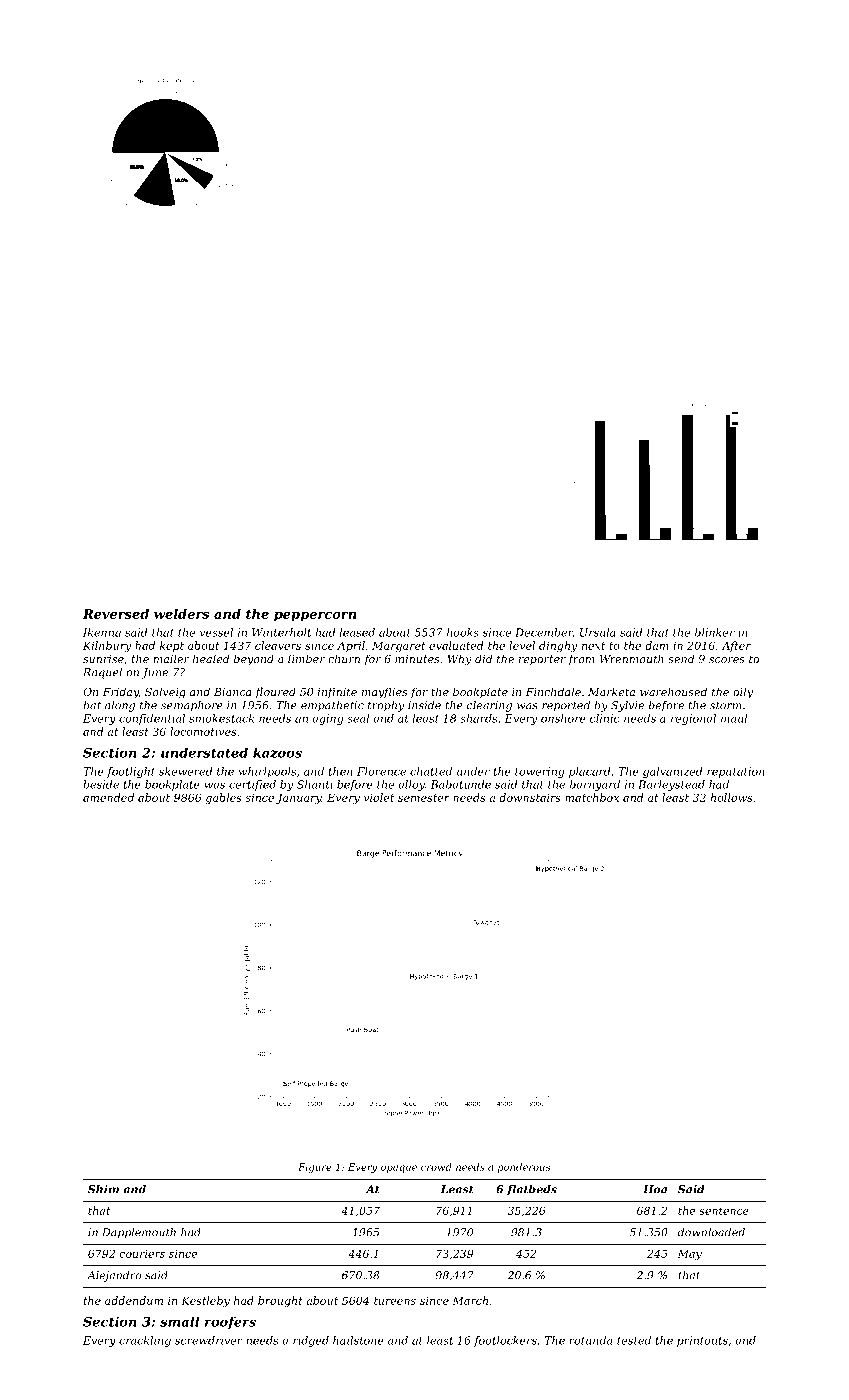 The width and height of the image is (849, 1400). What do you see at coordinates (139, 1233) in the image?
I see `Dapplemouth` at bounding box center [139, 1233].
